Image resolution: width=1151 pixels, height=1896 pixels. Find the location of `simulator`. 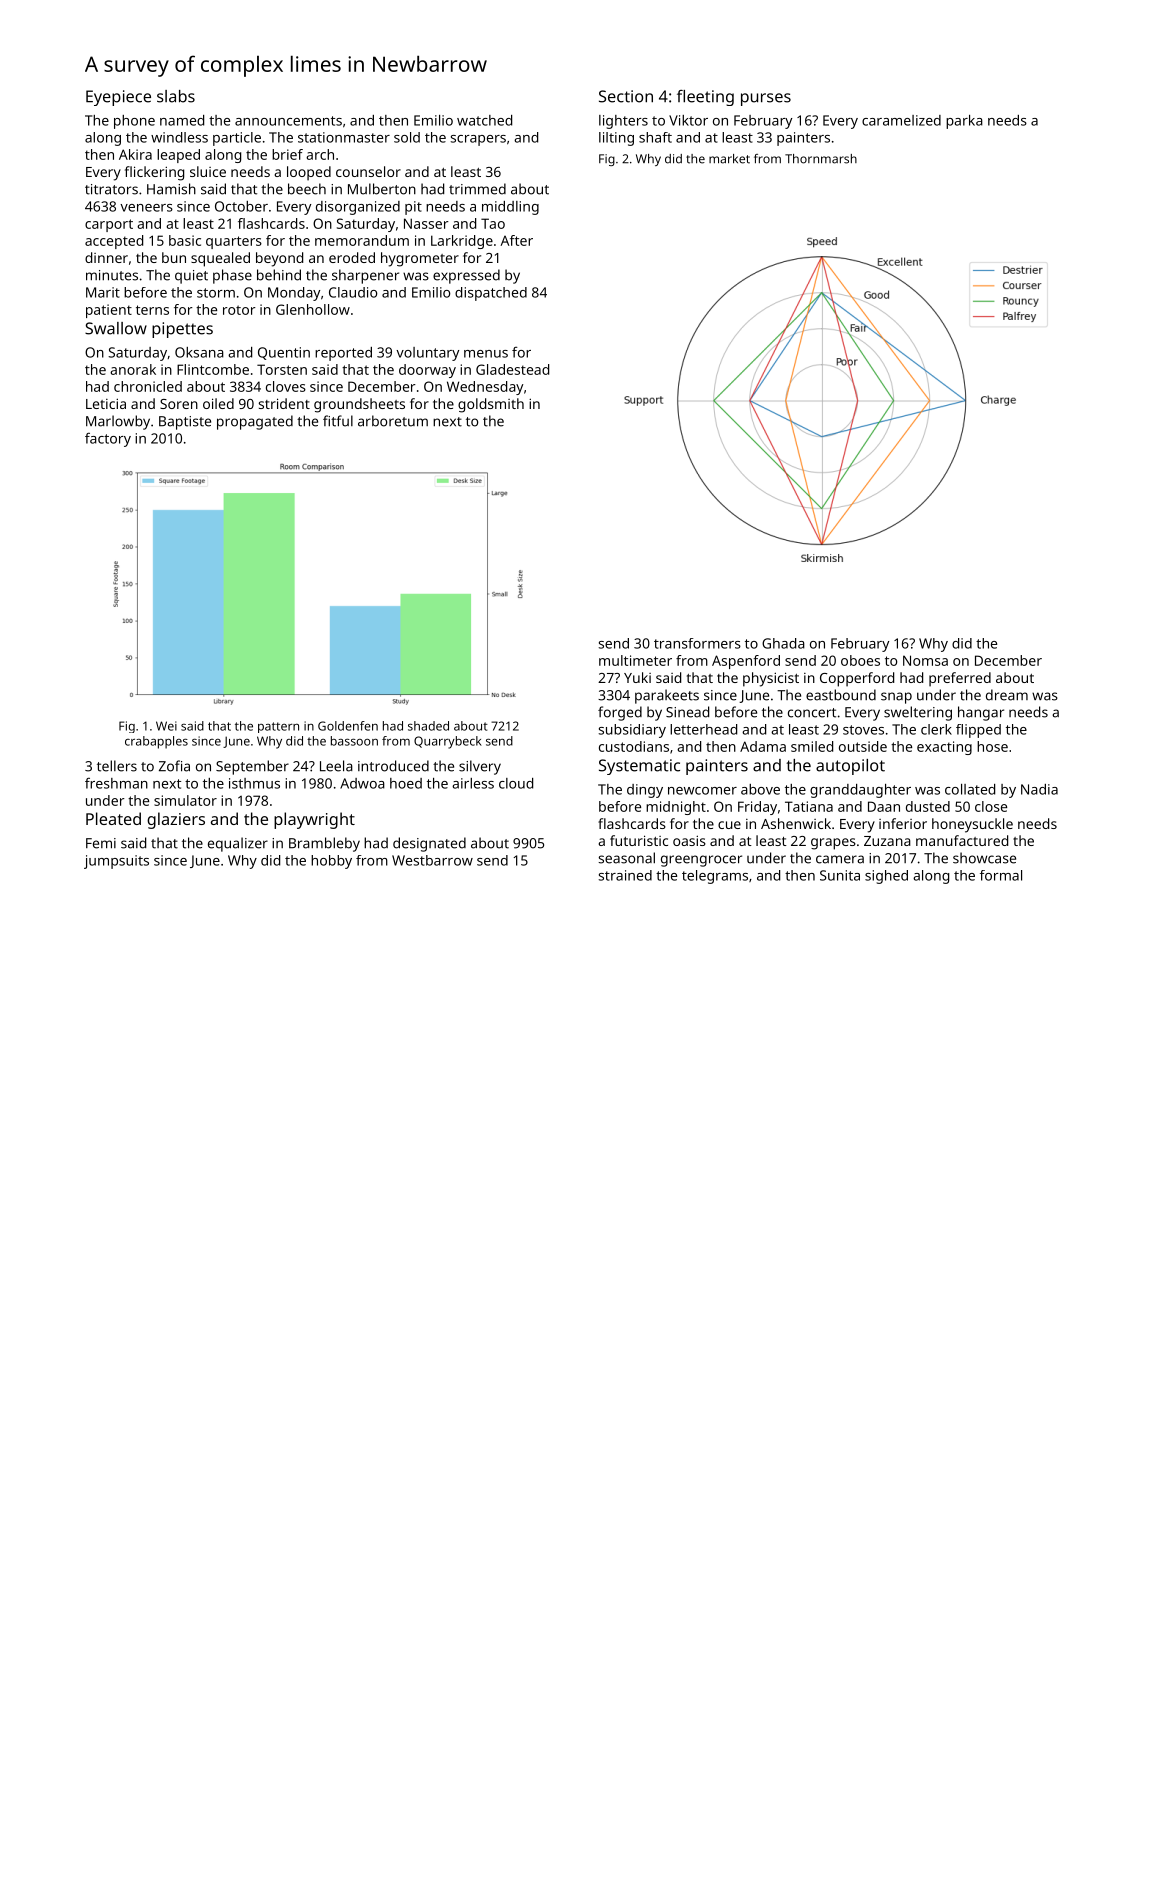

simulator is located at coordinates (185, 800).
